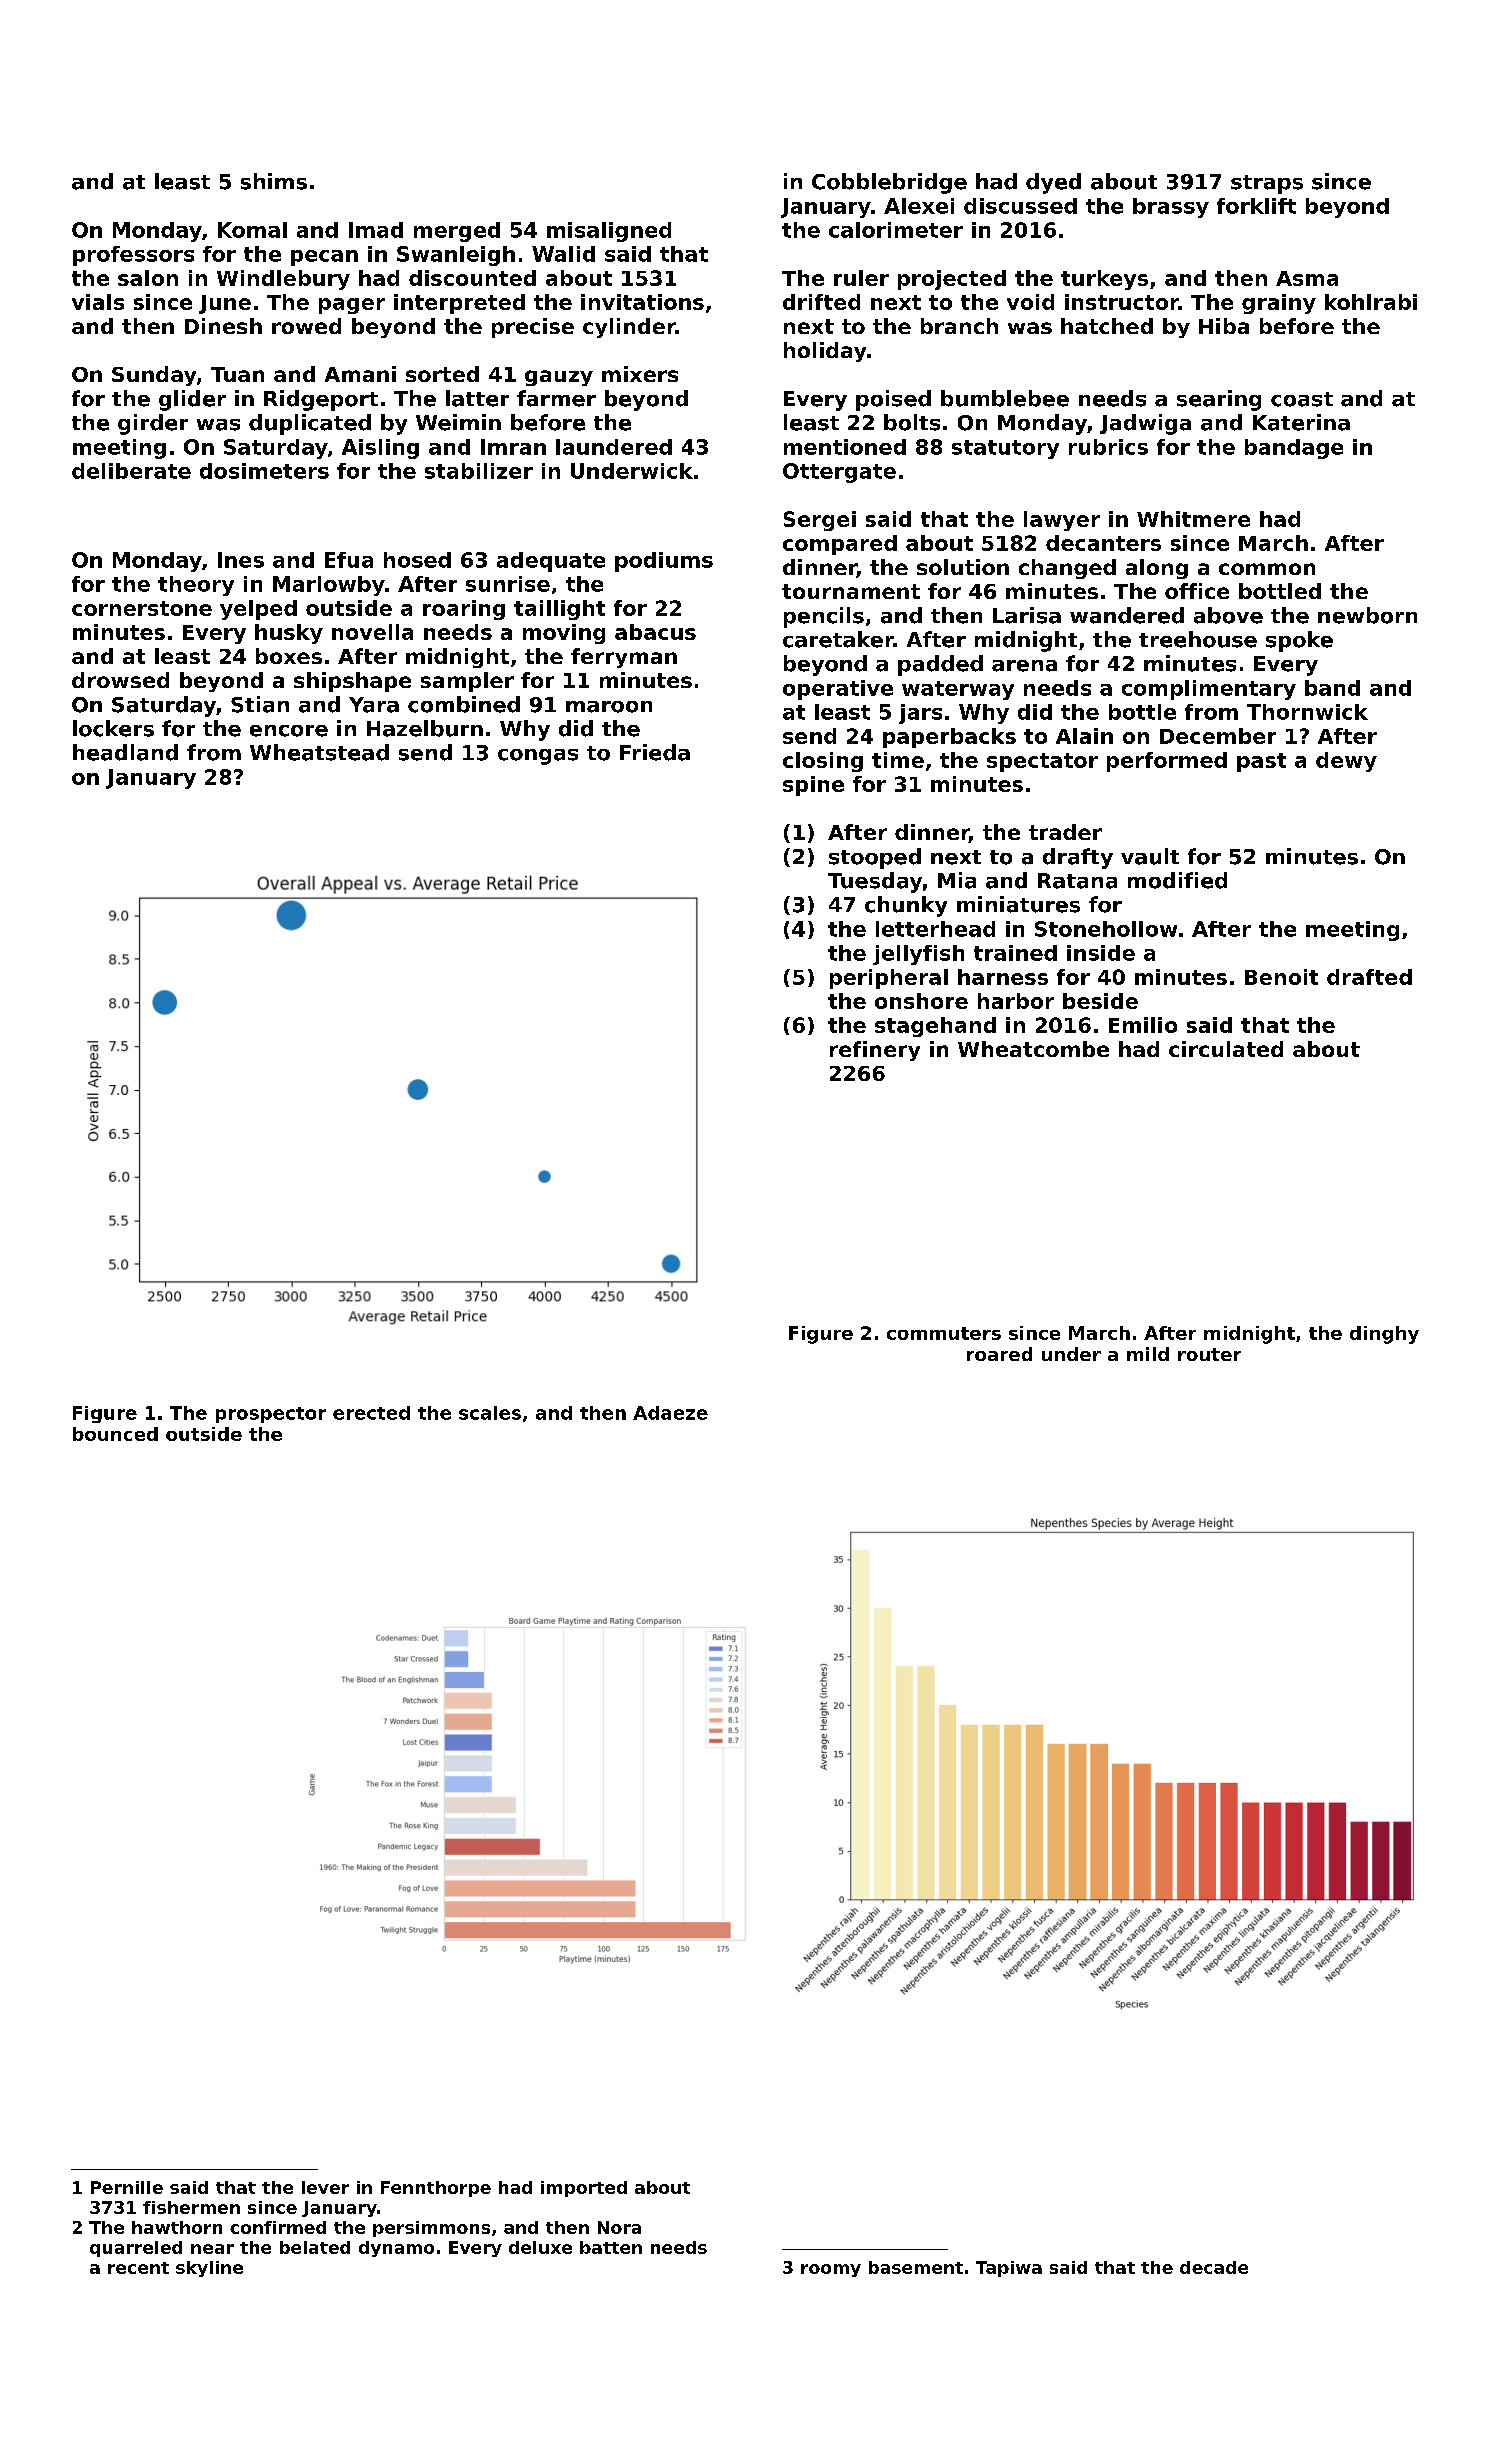  I want to click on Cobblebridge, so click(889, 183).
